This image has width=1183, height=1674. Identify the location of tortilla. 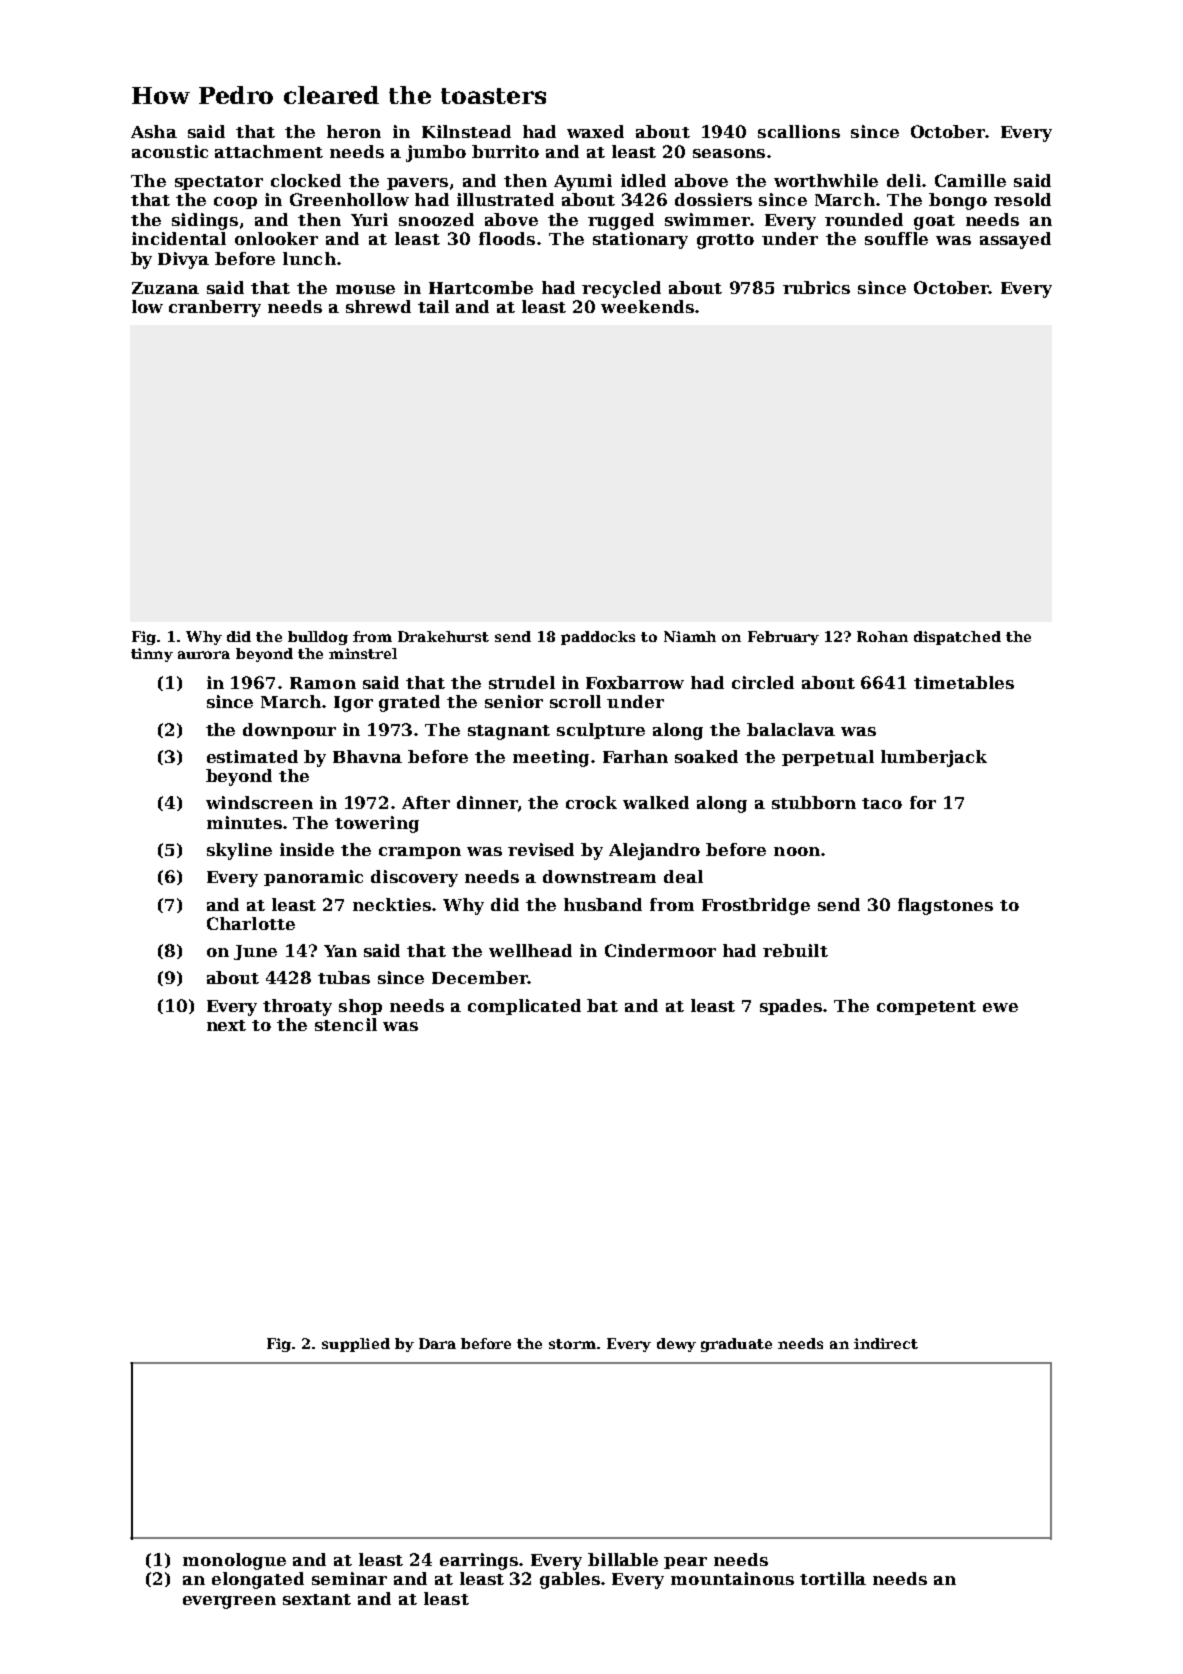
(833, 1578).
